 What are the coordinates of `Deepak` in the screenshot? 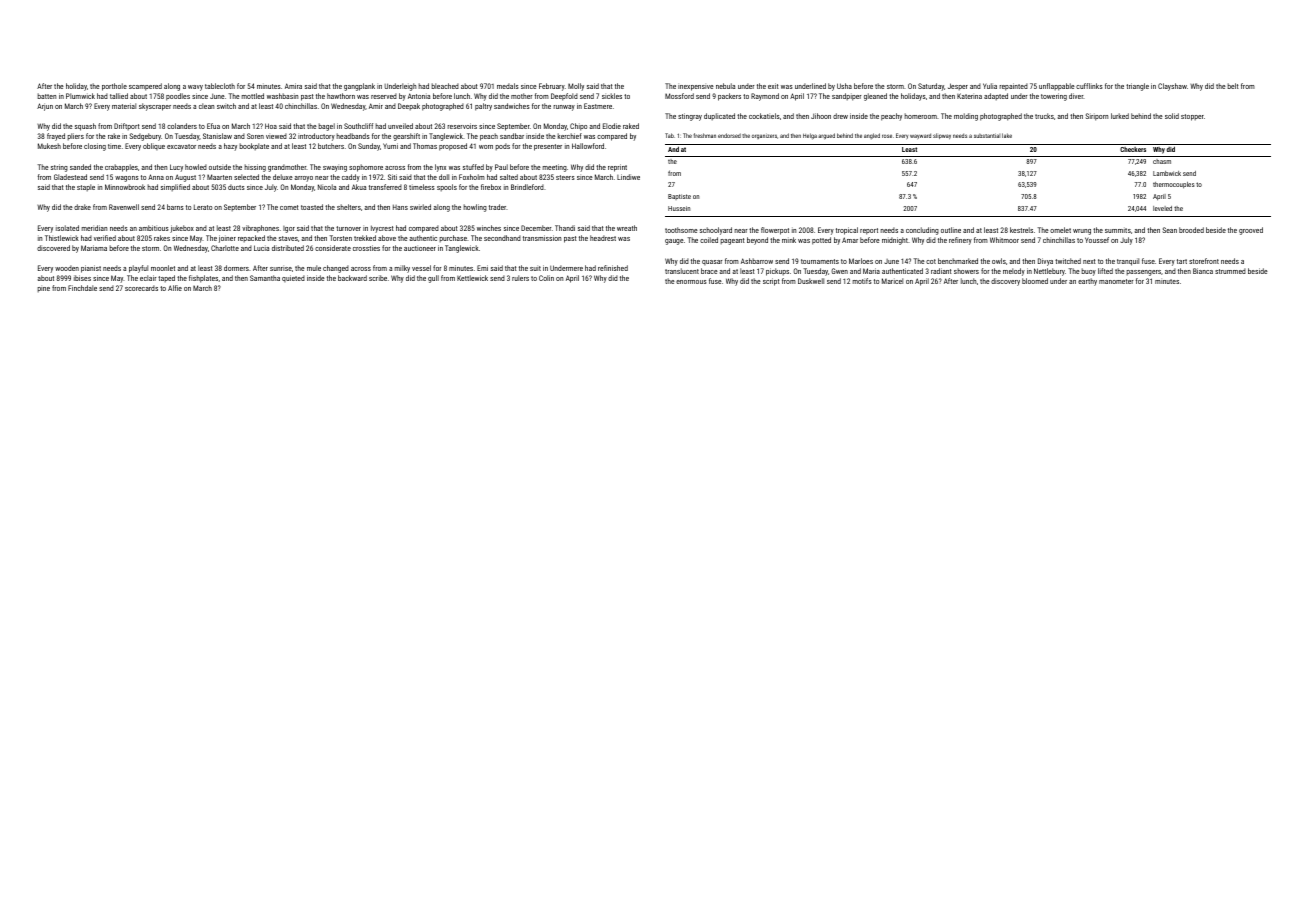 It's located at (409, 106).
